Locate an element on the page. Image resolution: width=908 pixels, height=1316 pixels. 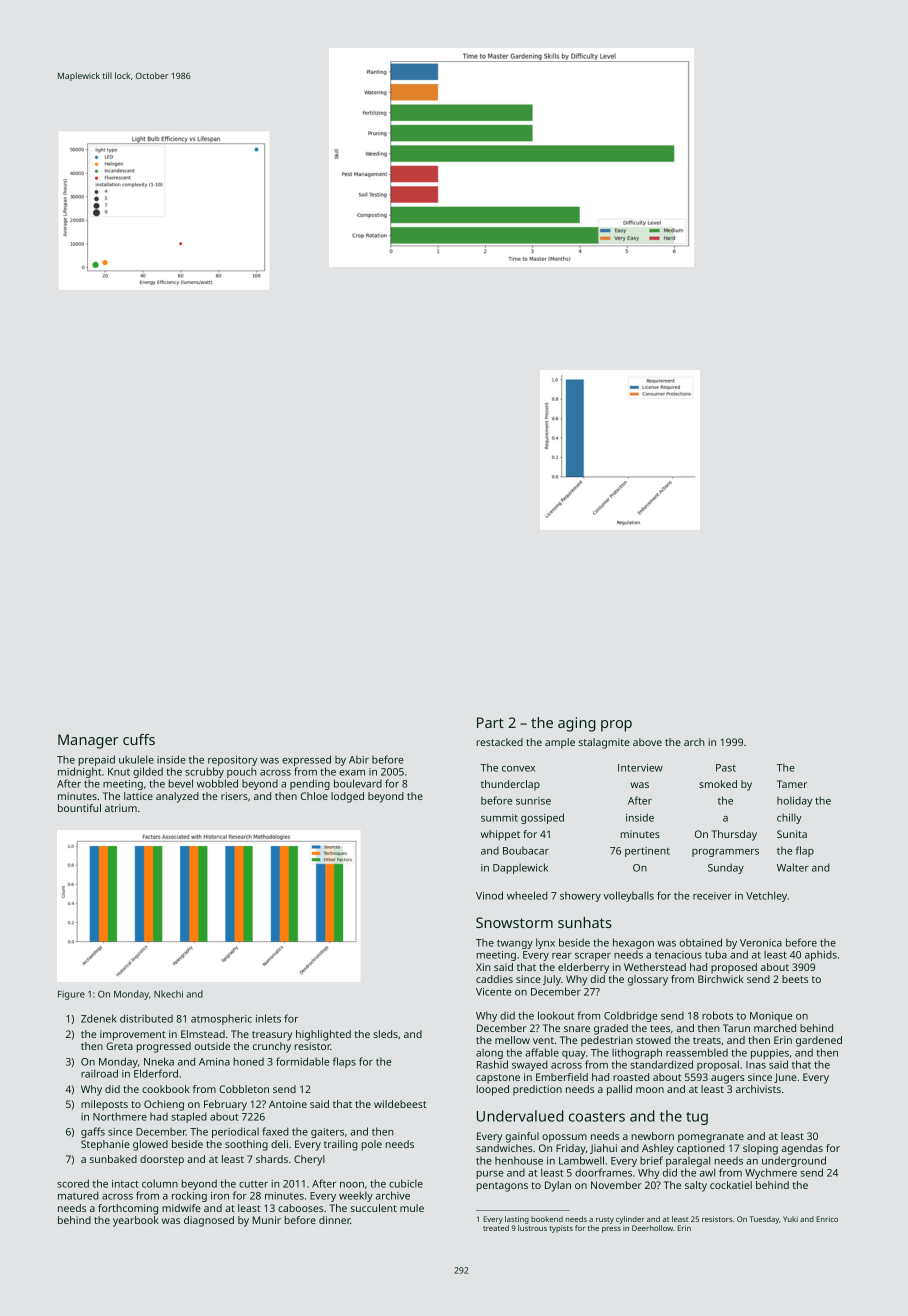
Part is located at coordinates (490, 722).
